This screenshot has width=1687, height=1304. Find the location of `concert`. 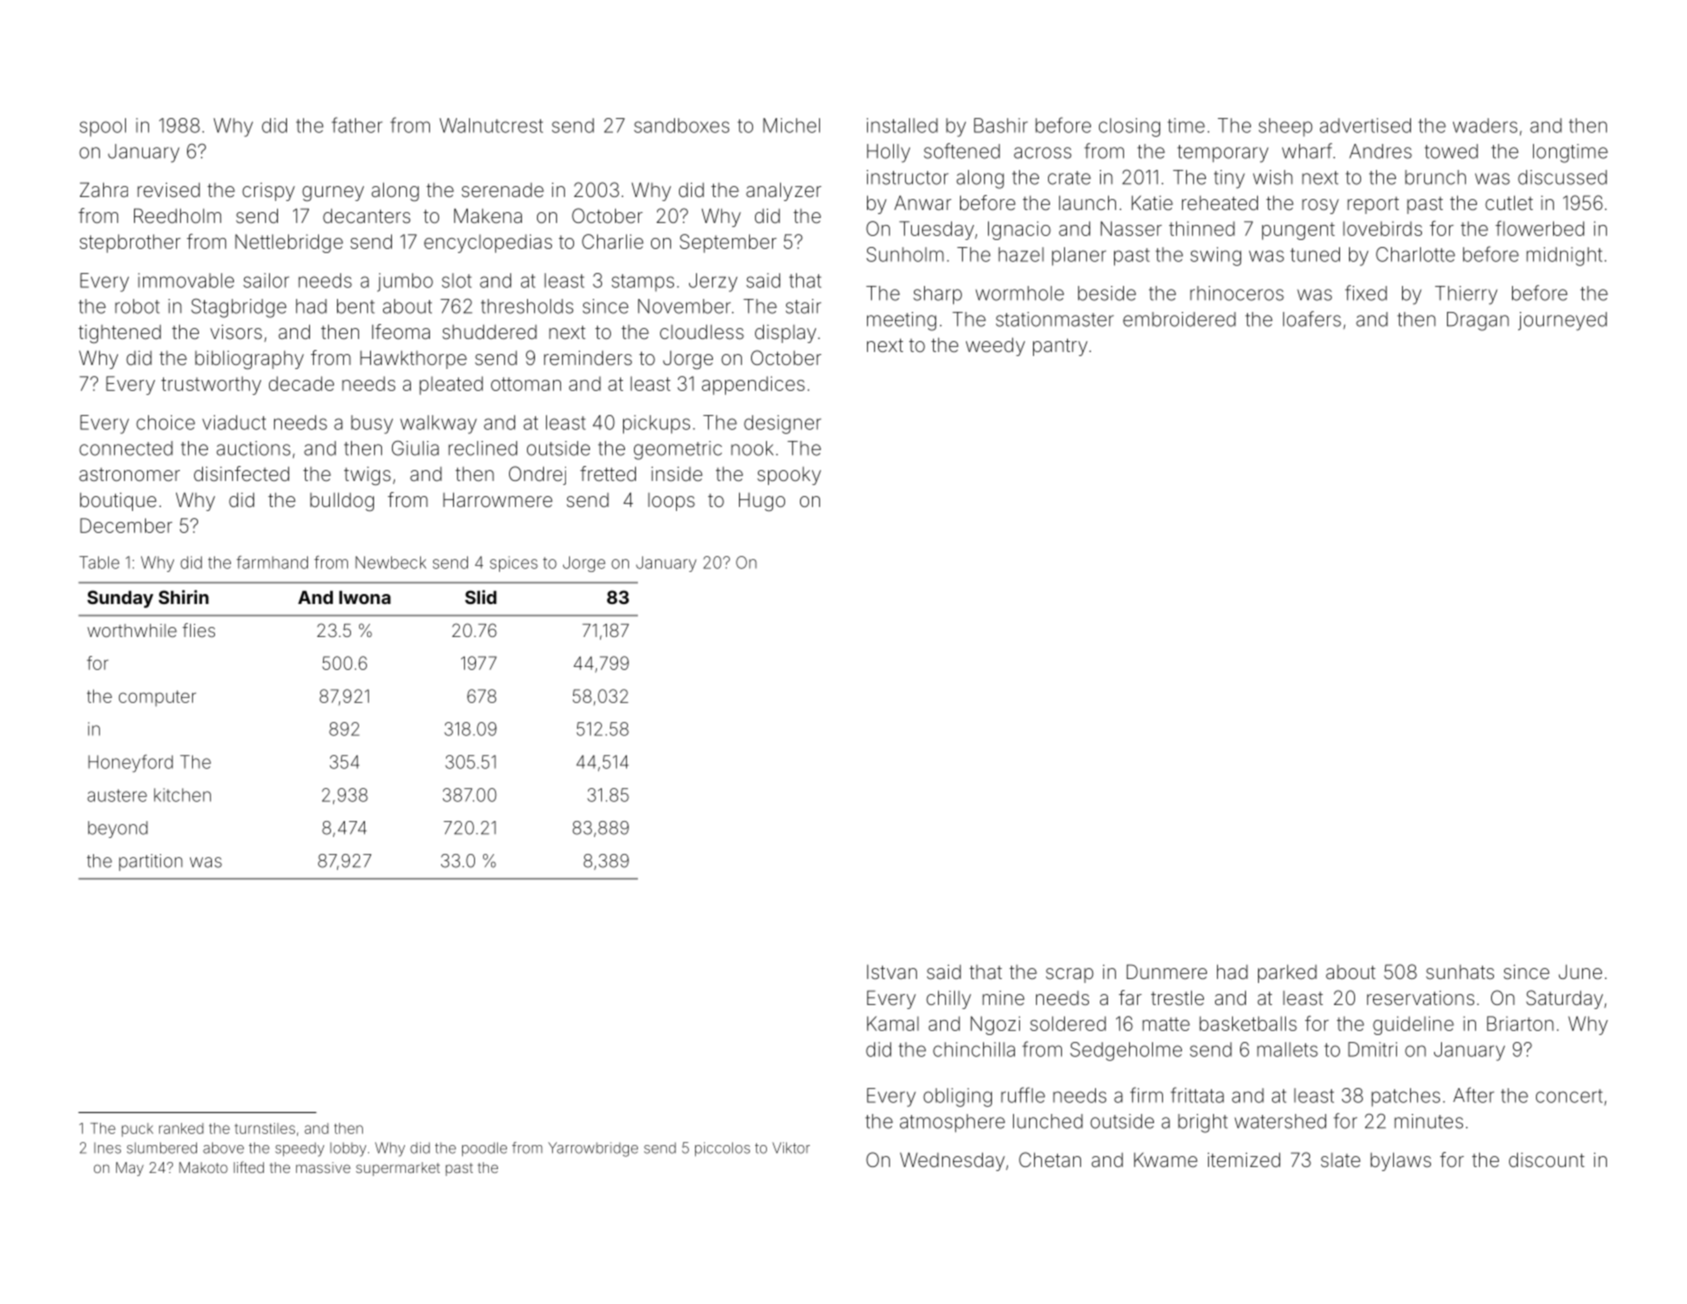

concert is located at coordinates (1569, 1096).
